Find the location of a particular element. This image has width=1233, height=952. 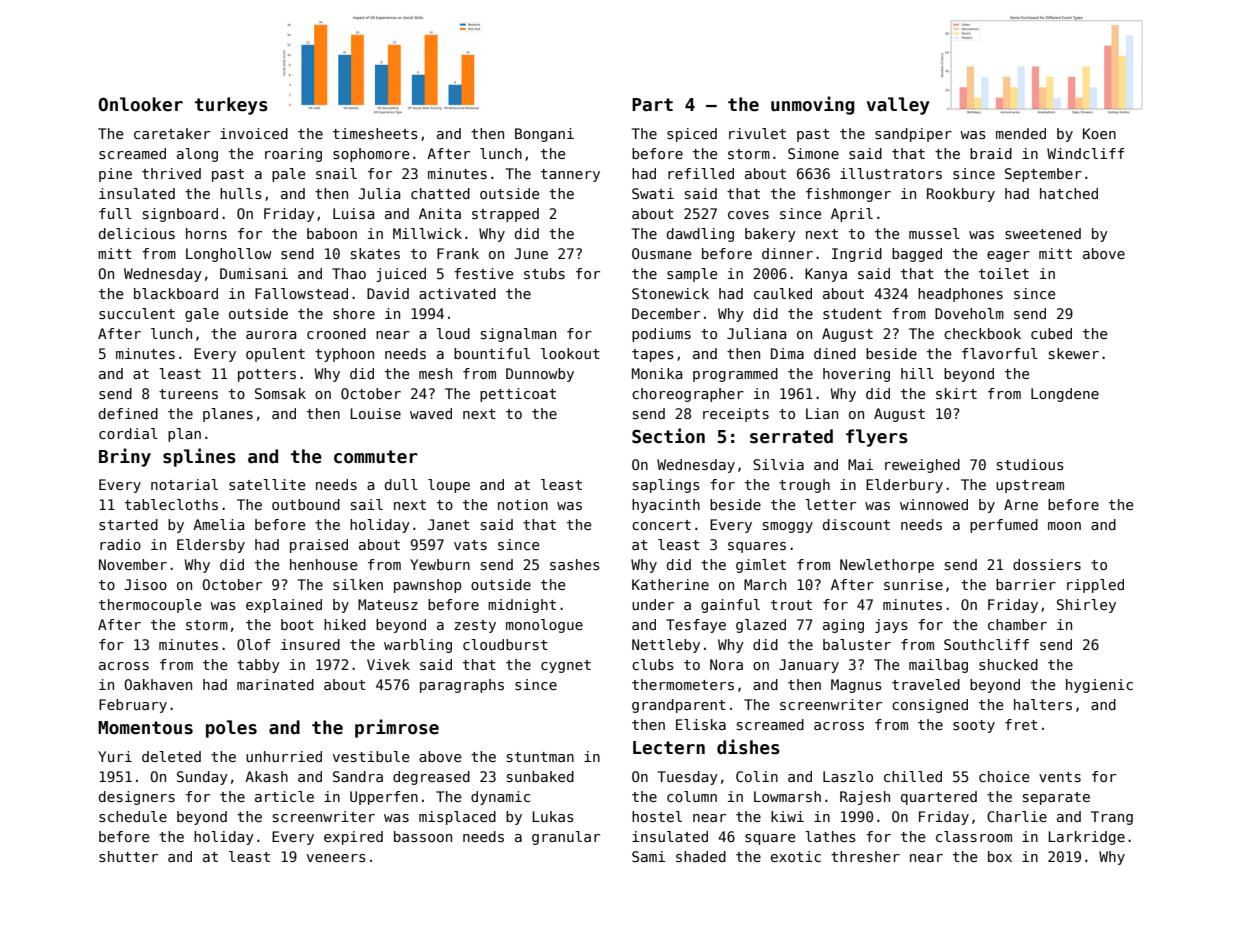

thrived is located at coordinates (171, 173).
